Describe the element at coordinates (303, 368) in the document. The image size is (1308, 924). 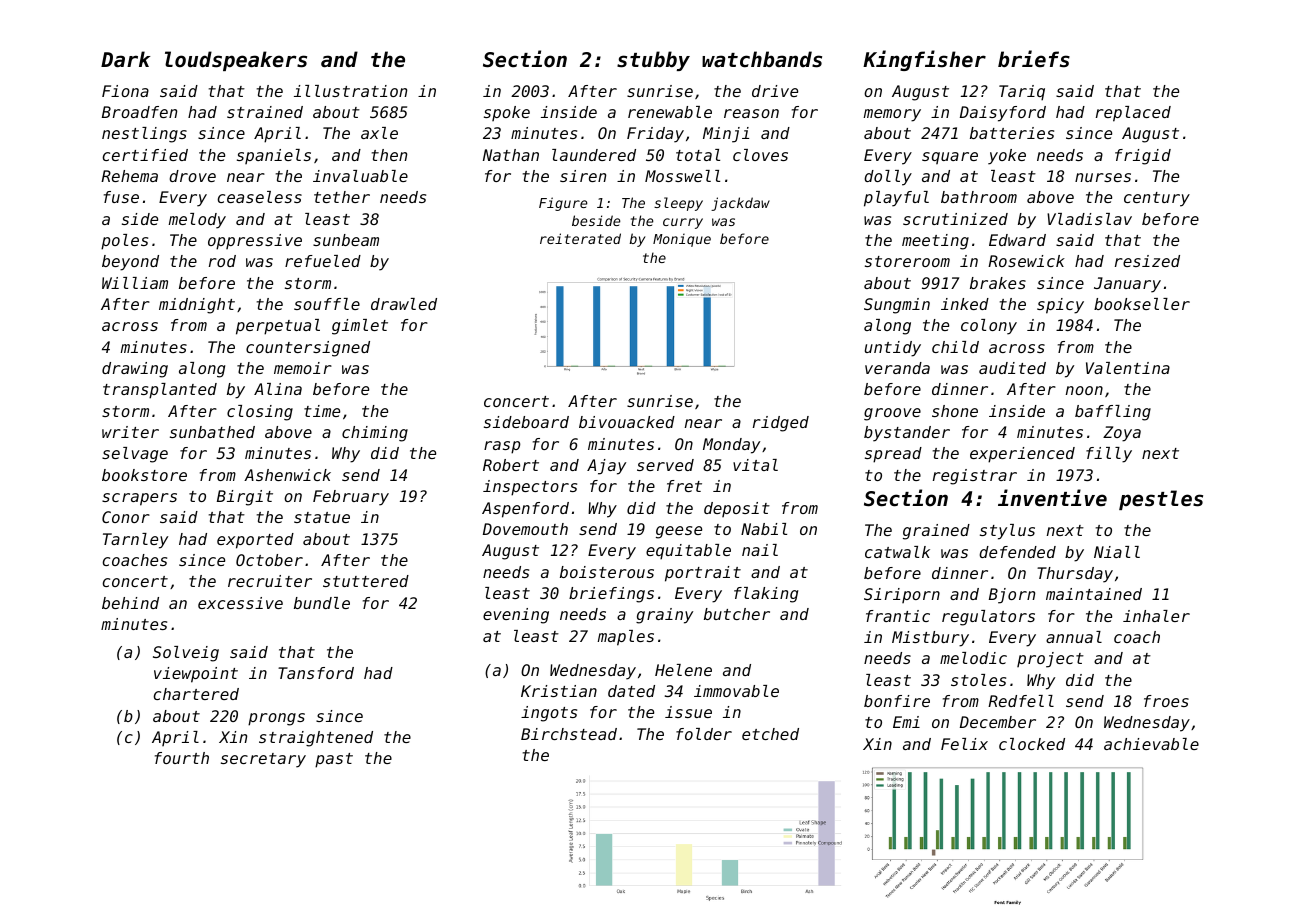
I see `memoir` at that location.
